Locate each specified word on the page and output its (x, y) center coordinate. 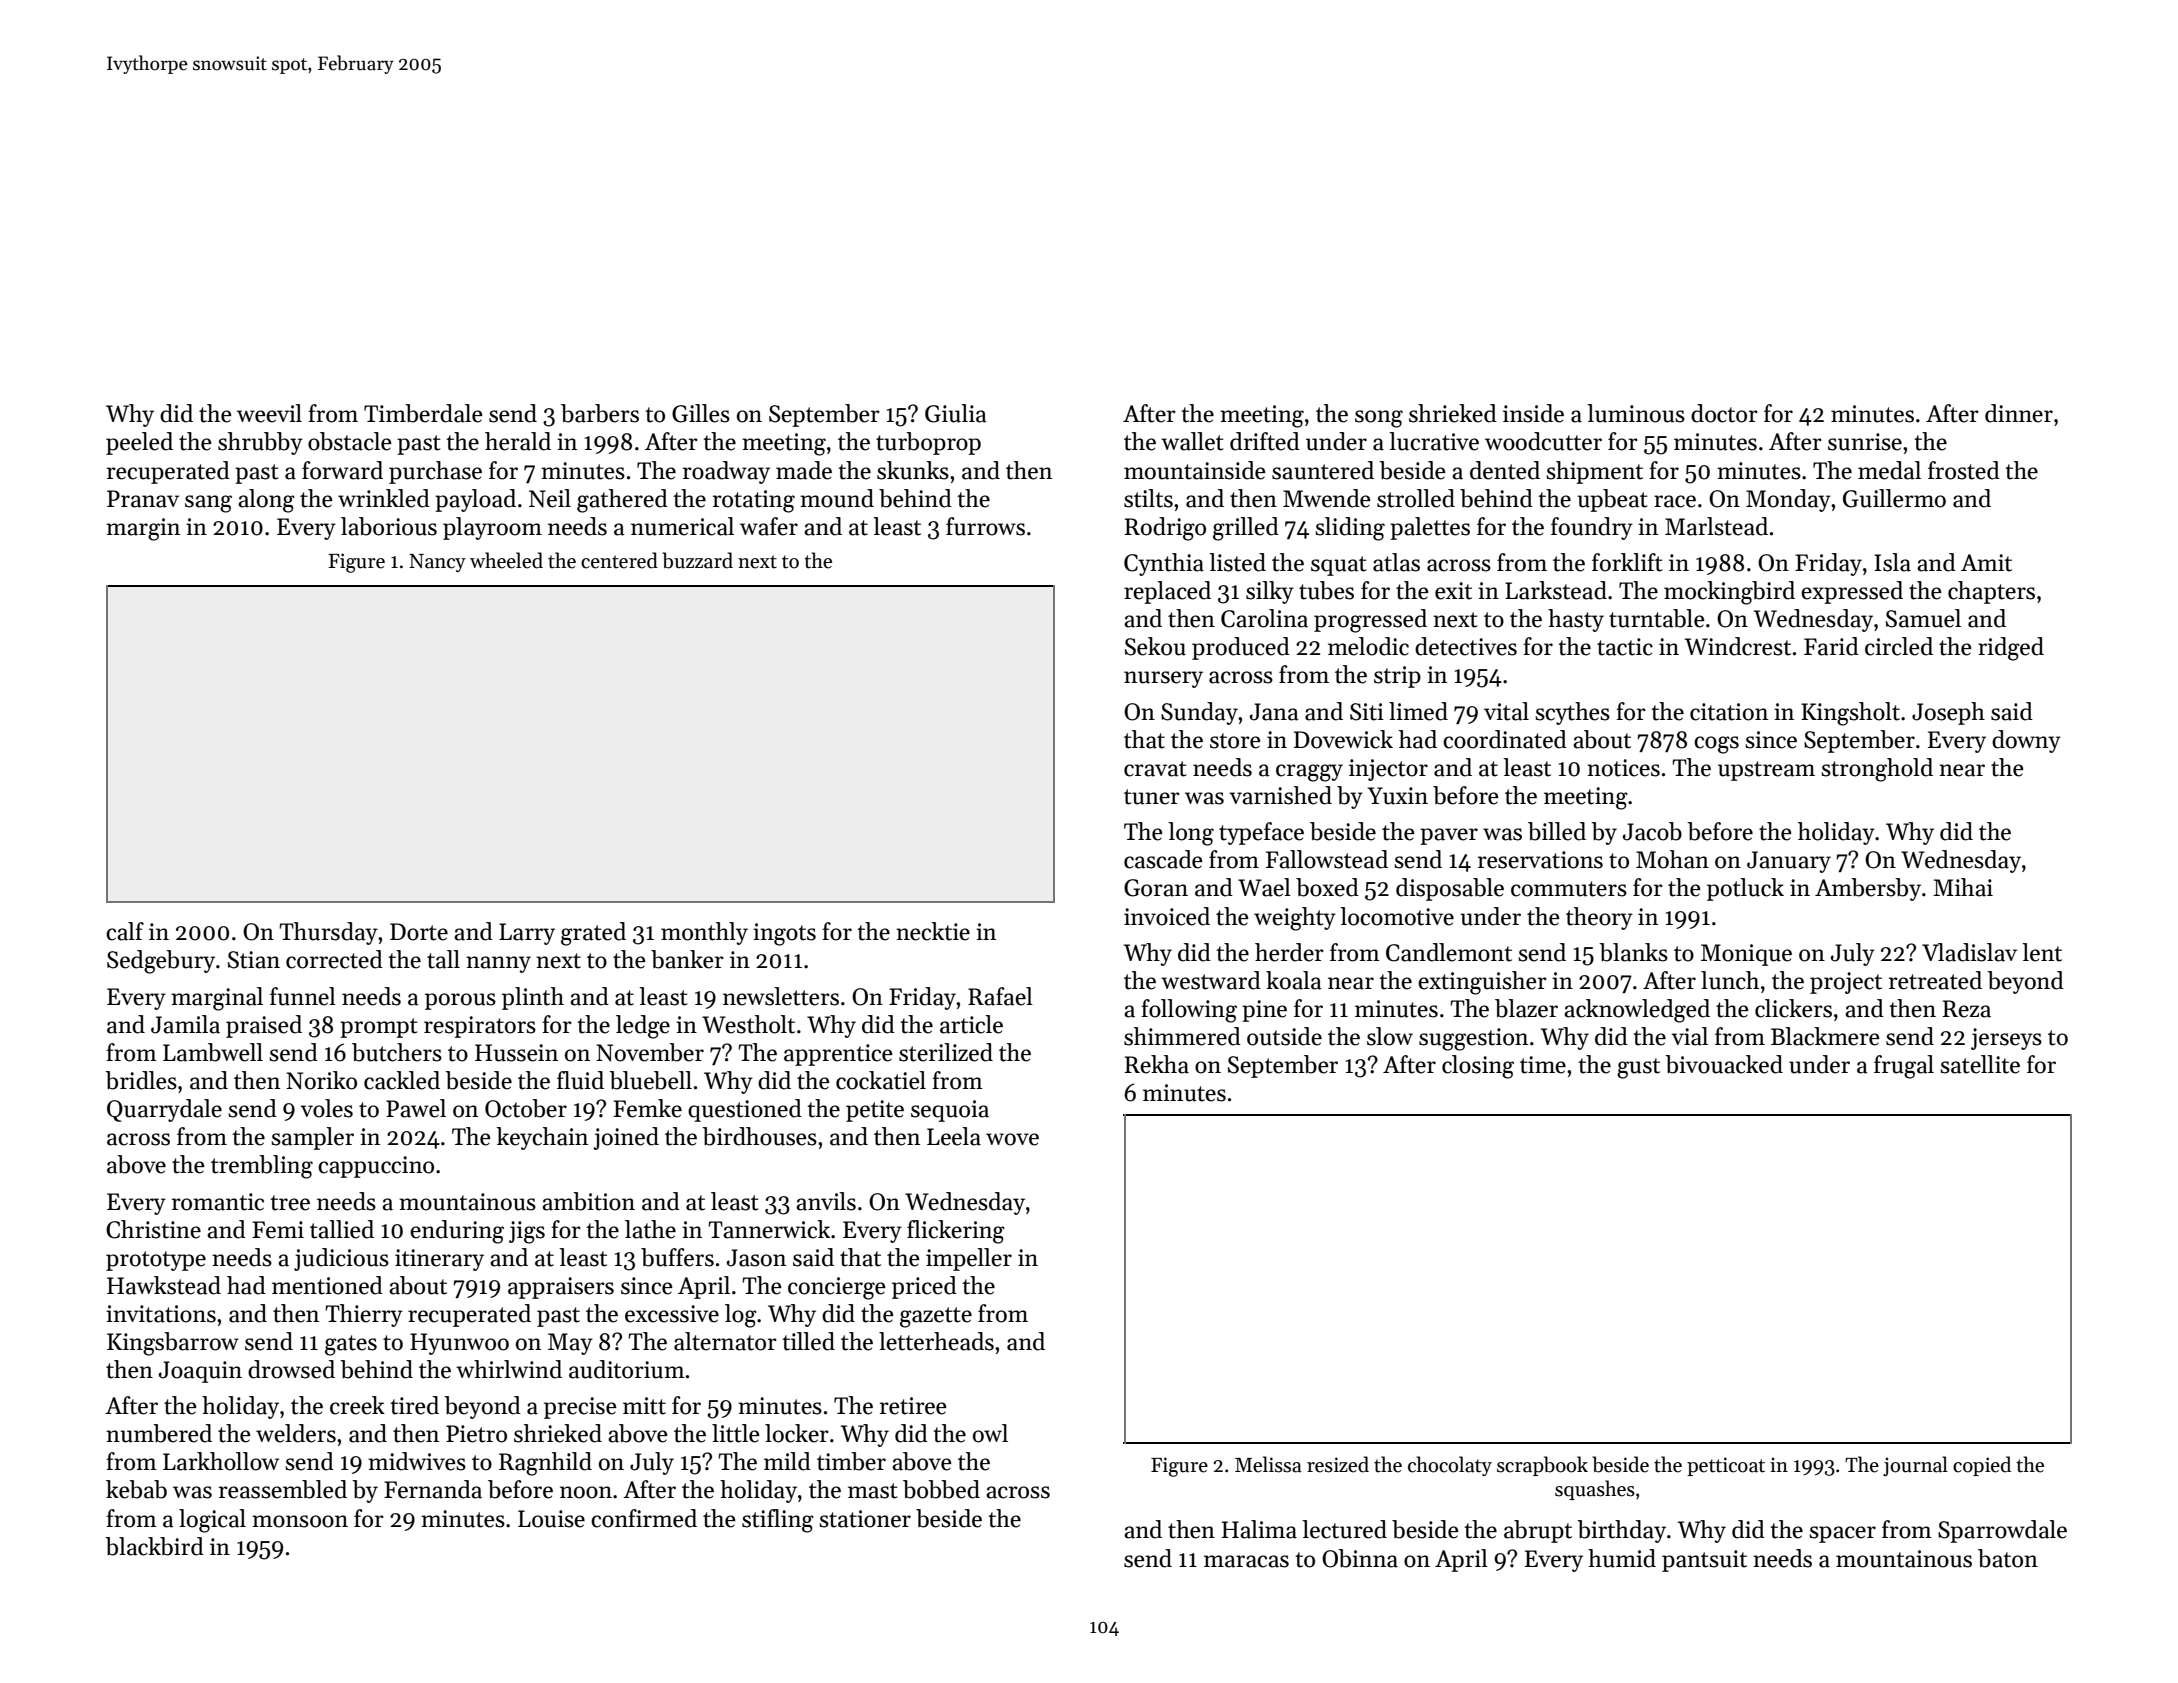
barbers (600, 413)
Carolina (1264, 618)
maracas (1246, 1561)
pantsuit (1704, 1561)
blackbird (154, 1546)
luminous (1636, 413)
